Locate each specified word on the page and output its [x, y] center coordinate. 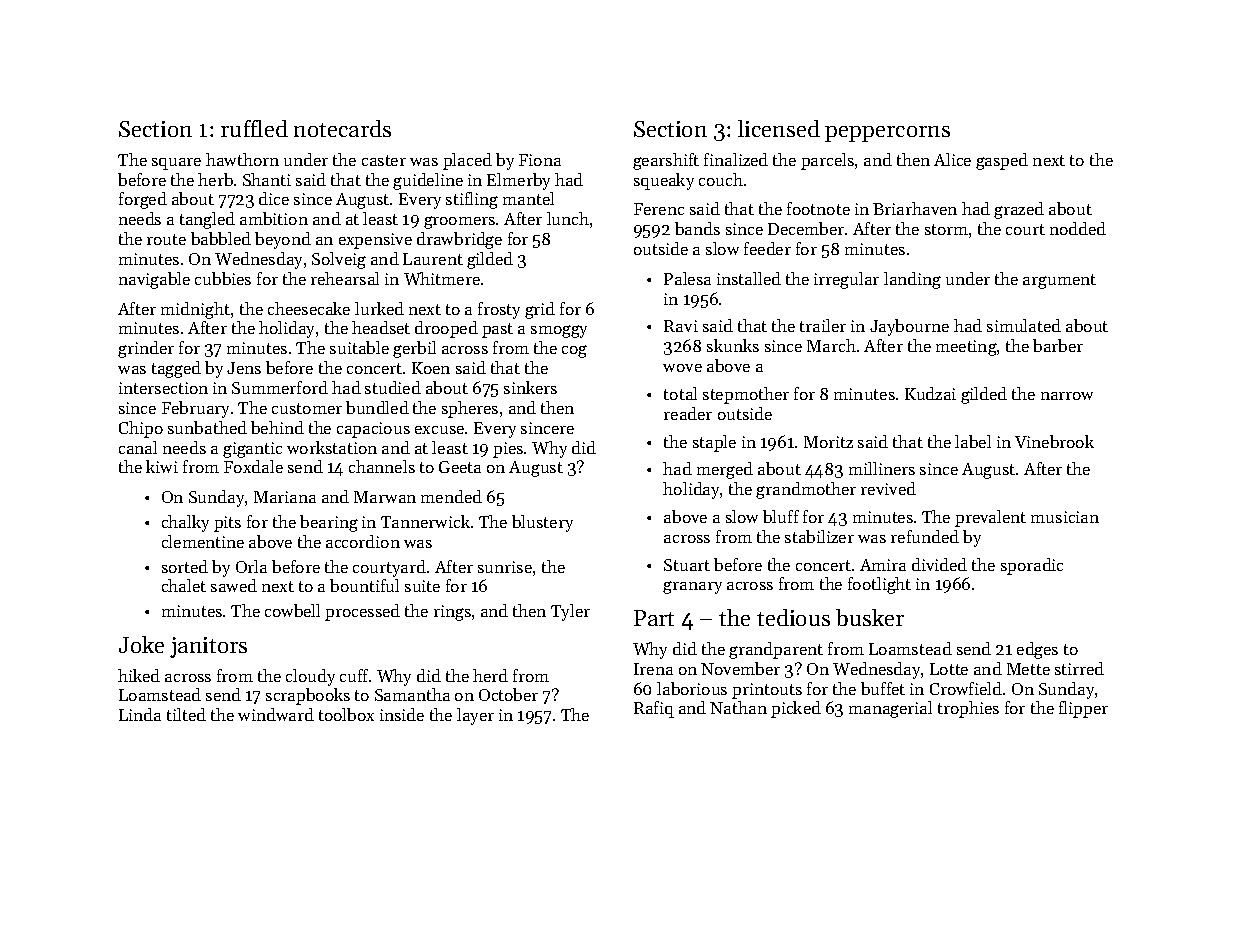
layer [475, 716]
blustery [542, 523]
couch [721, 179]
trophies [968, 709]
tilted [186, 714]
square [176, 164]
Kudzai [930, 393]
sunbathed [207, 427]
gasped [1002, 161]
